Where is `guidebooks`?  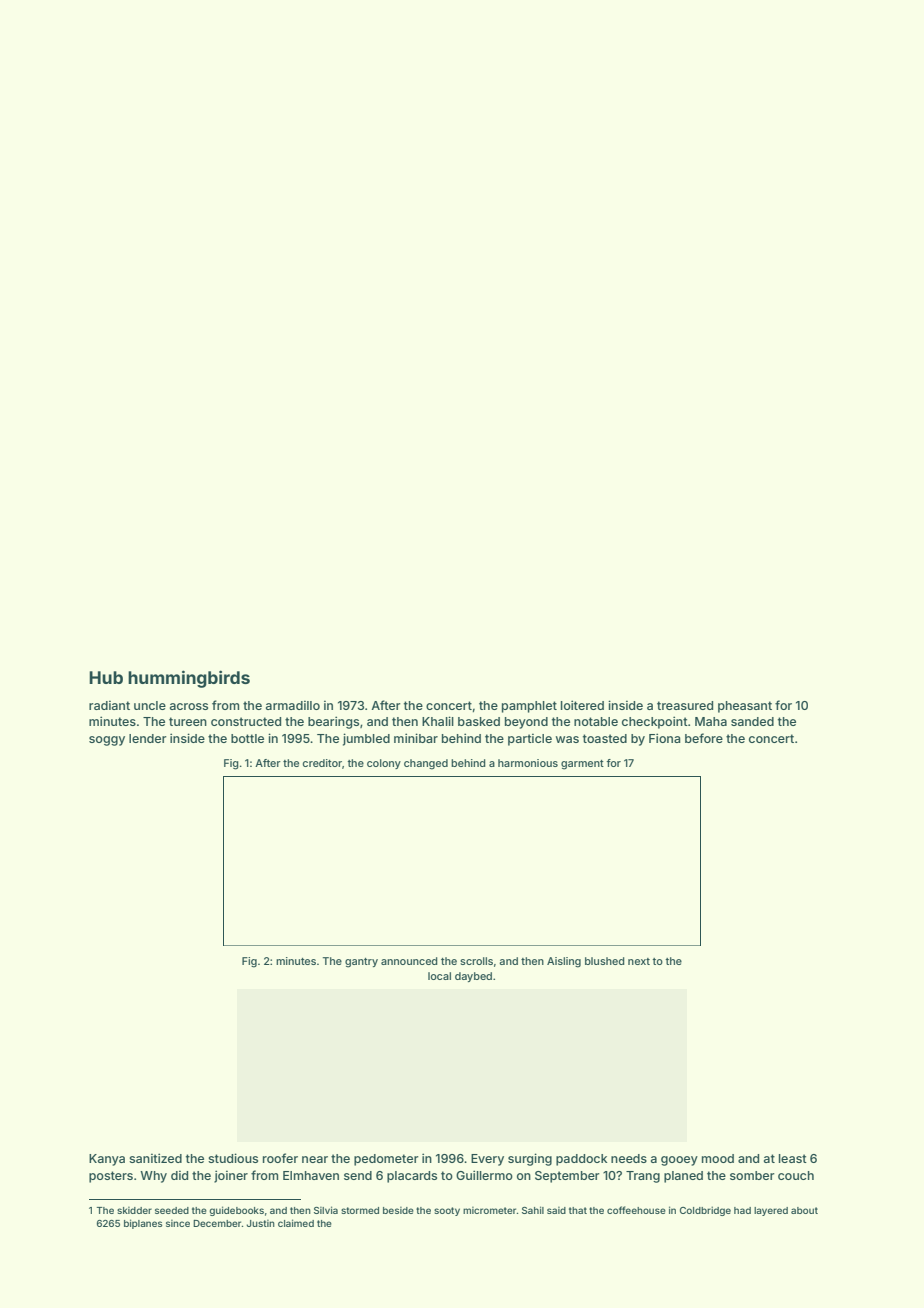
guidebooks is located at coordinates (236, 1211).
